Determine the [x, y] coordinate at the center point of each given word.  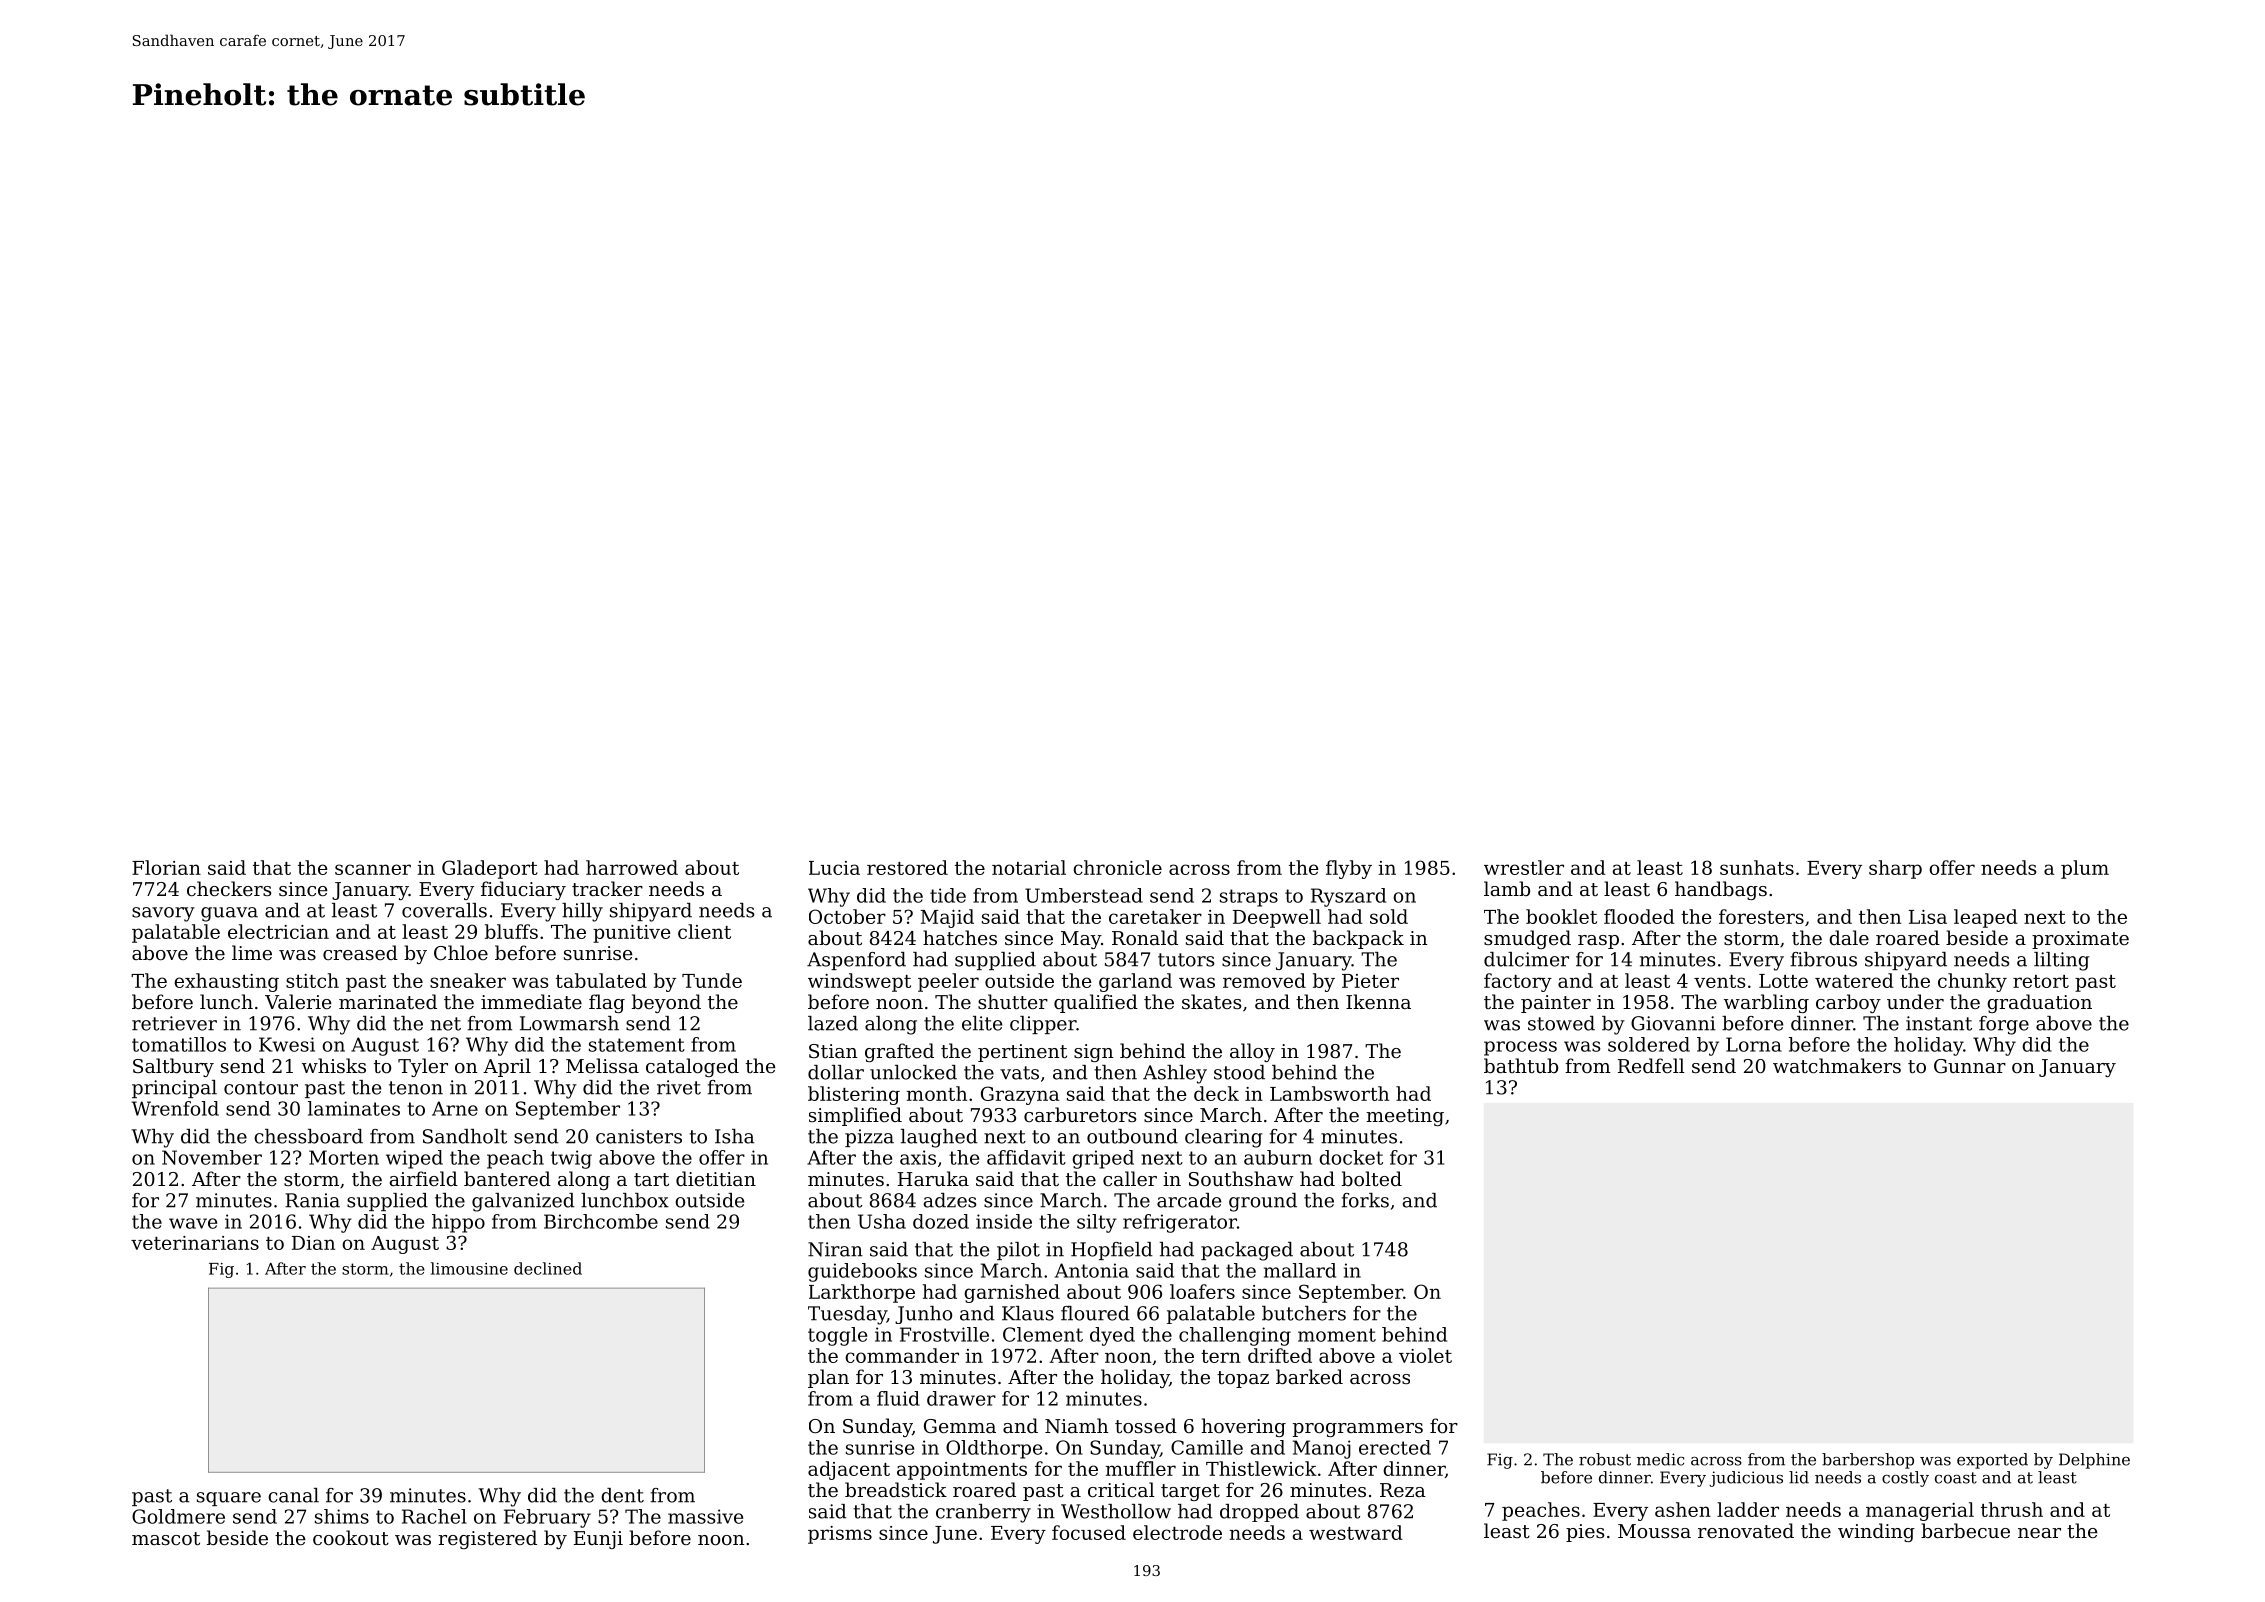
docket [1351, 1157]
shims [342, 1516]
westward [1356, 1532]
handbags [1721, 890]
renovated [1746, 1530]
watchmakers [1837, 1065]
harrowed [632, 867]
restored [907, 867]
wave [193, 1223]
